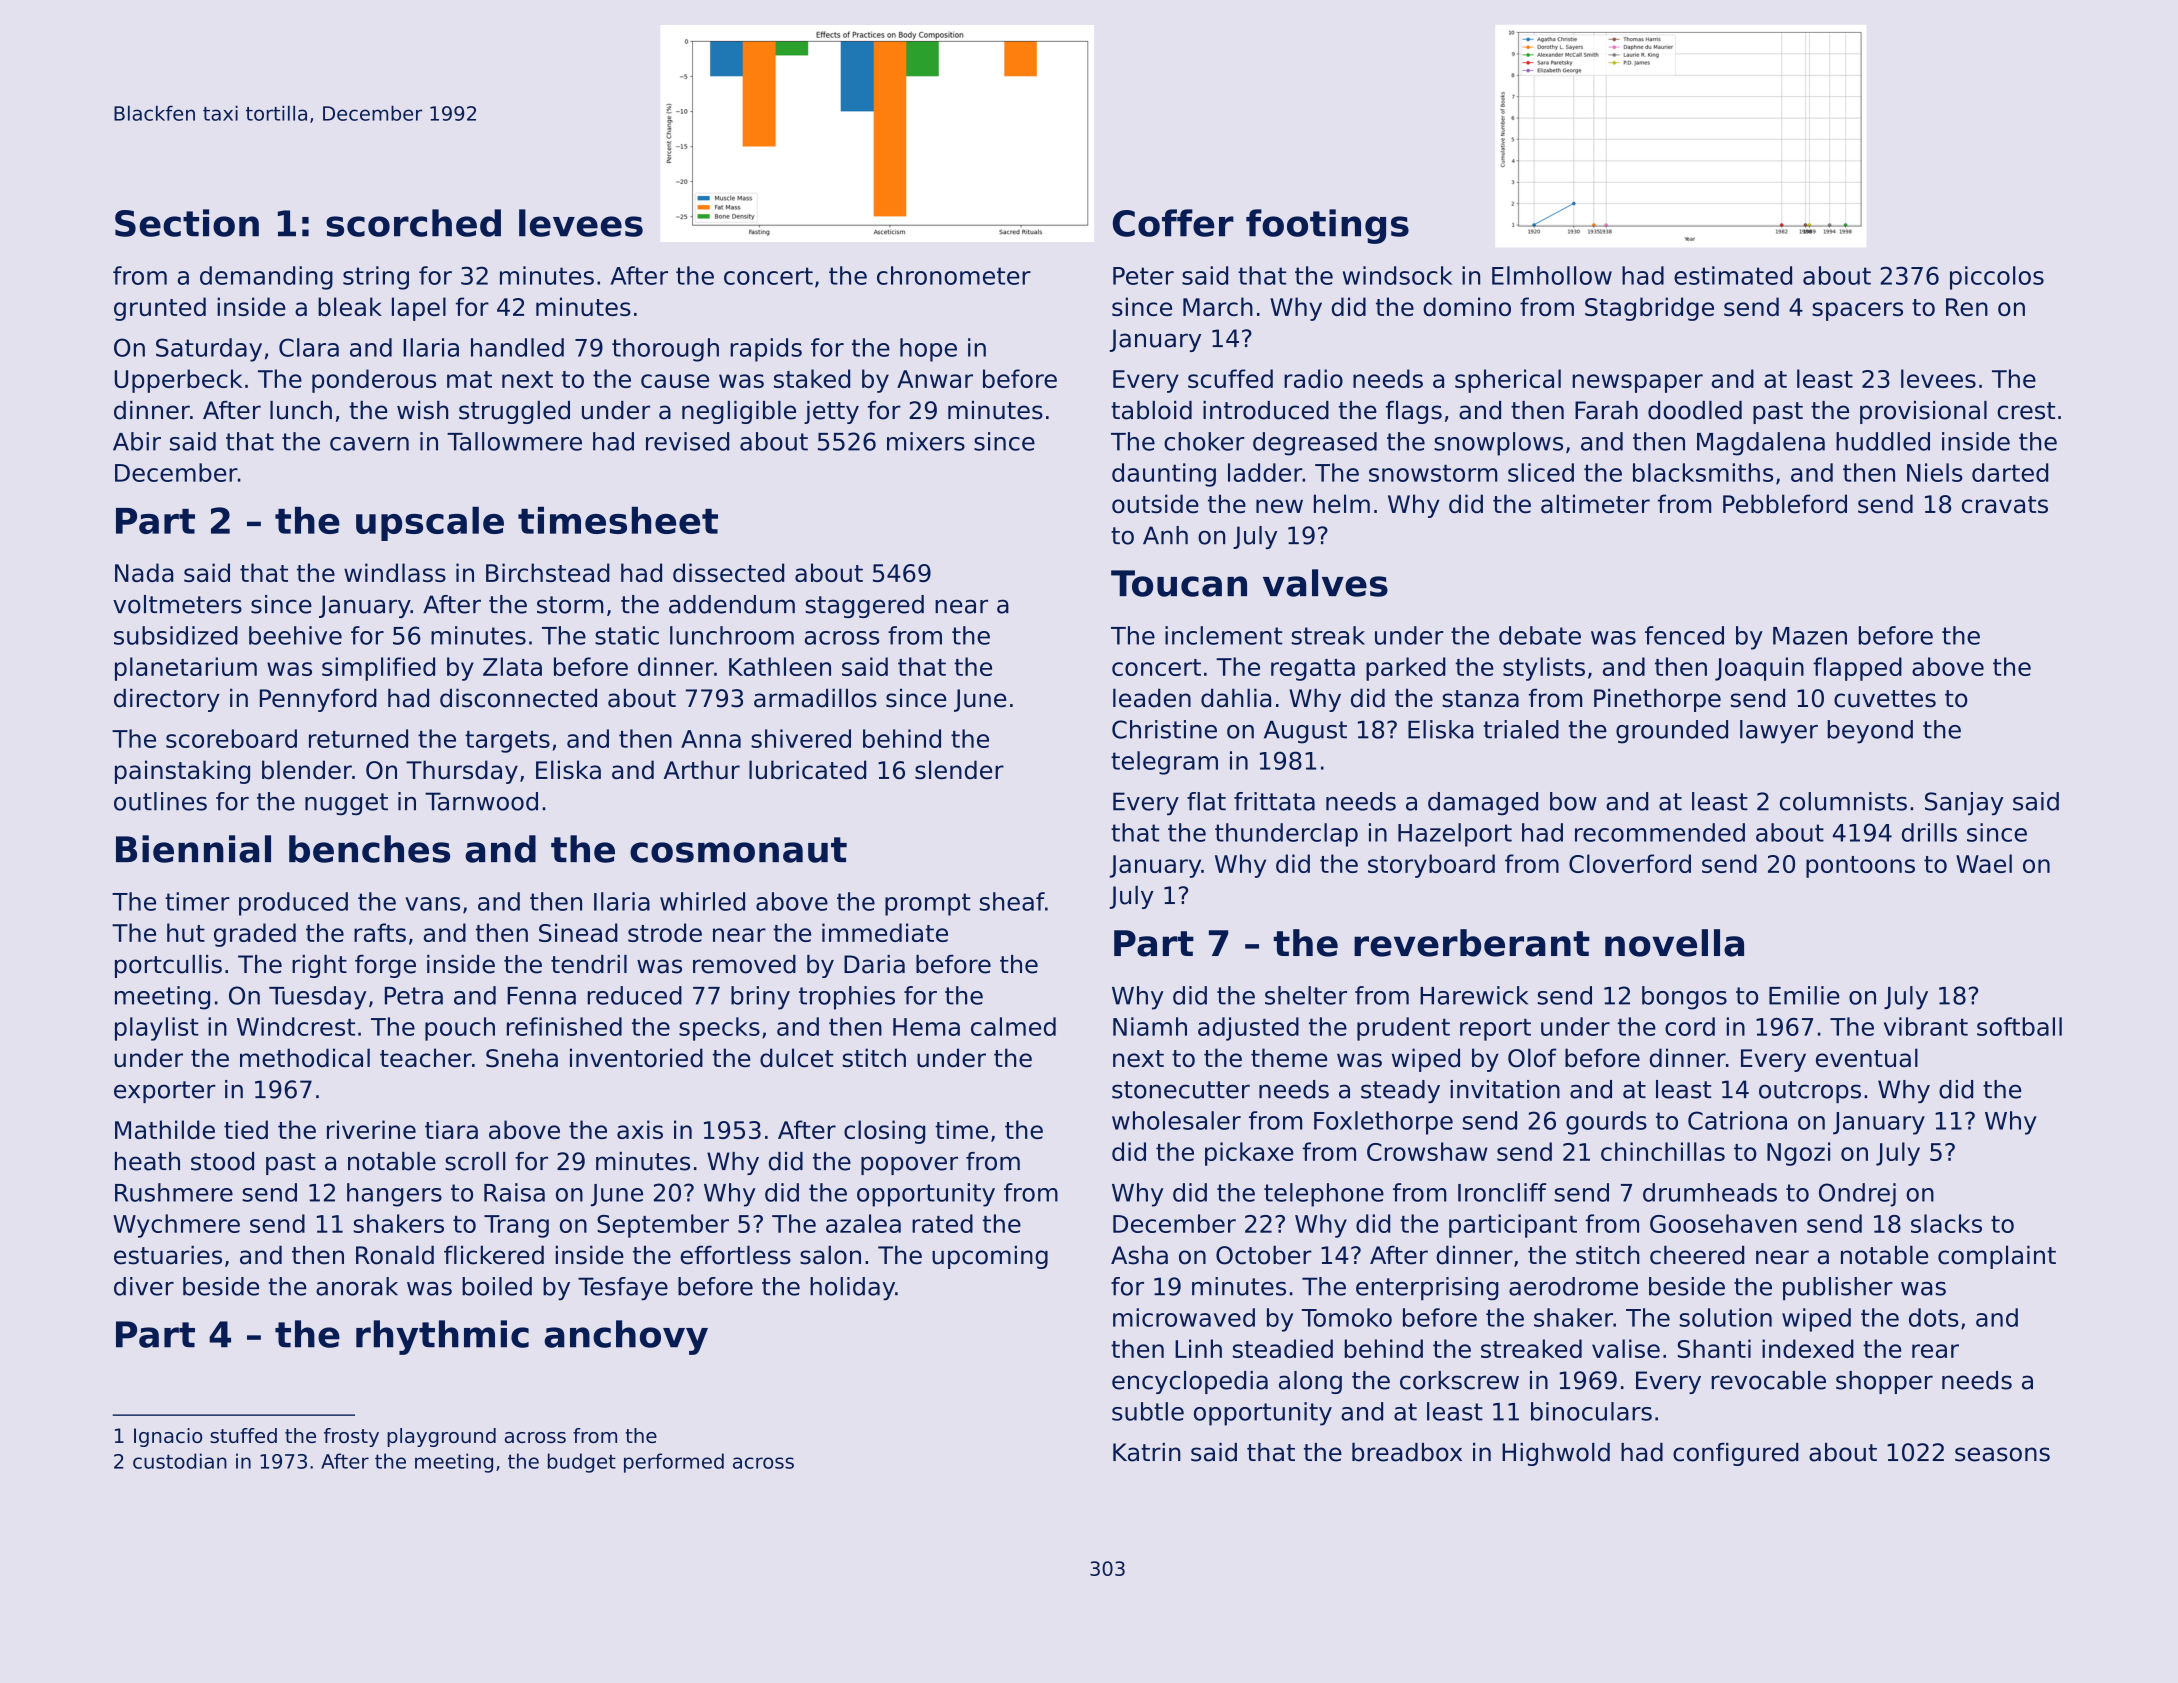 The image size is (2178, 1683). Describe the element at coordinates (293, 904) in the screenshot. I see `produced` at that location.
